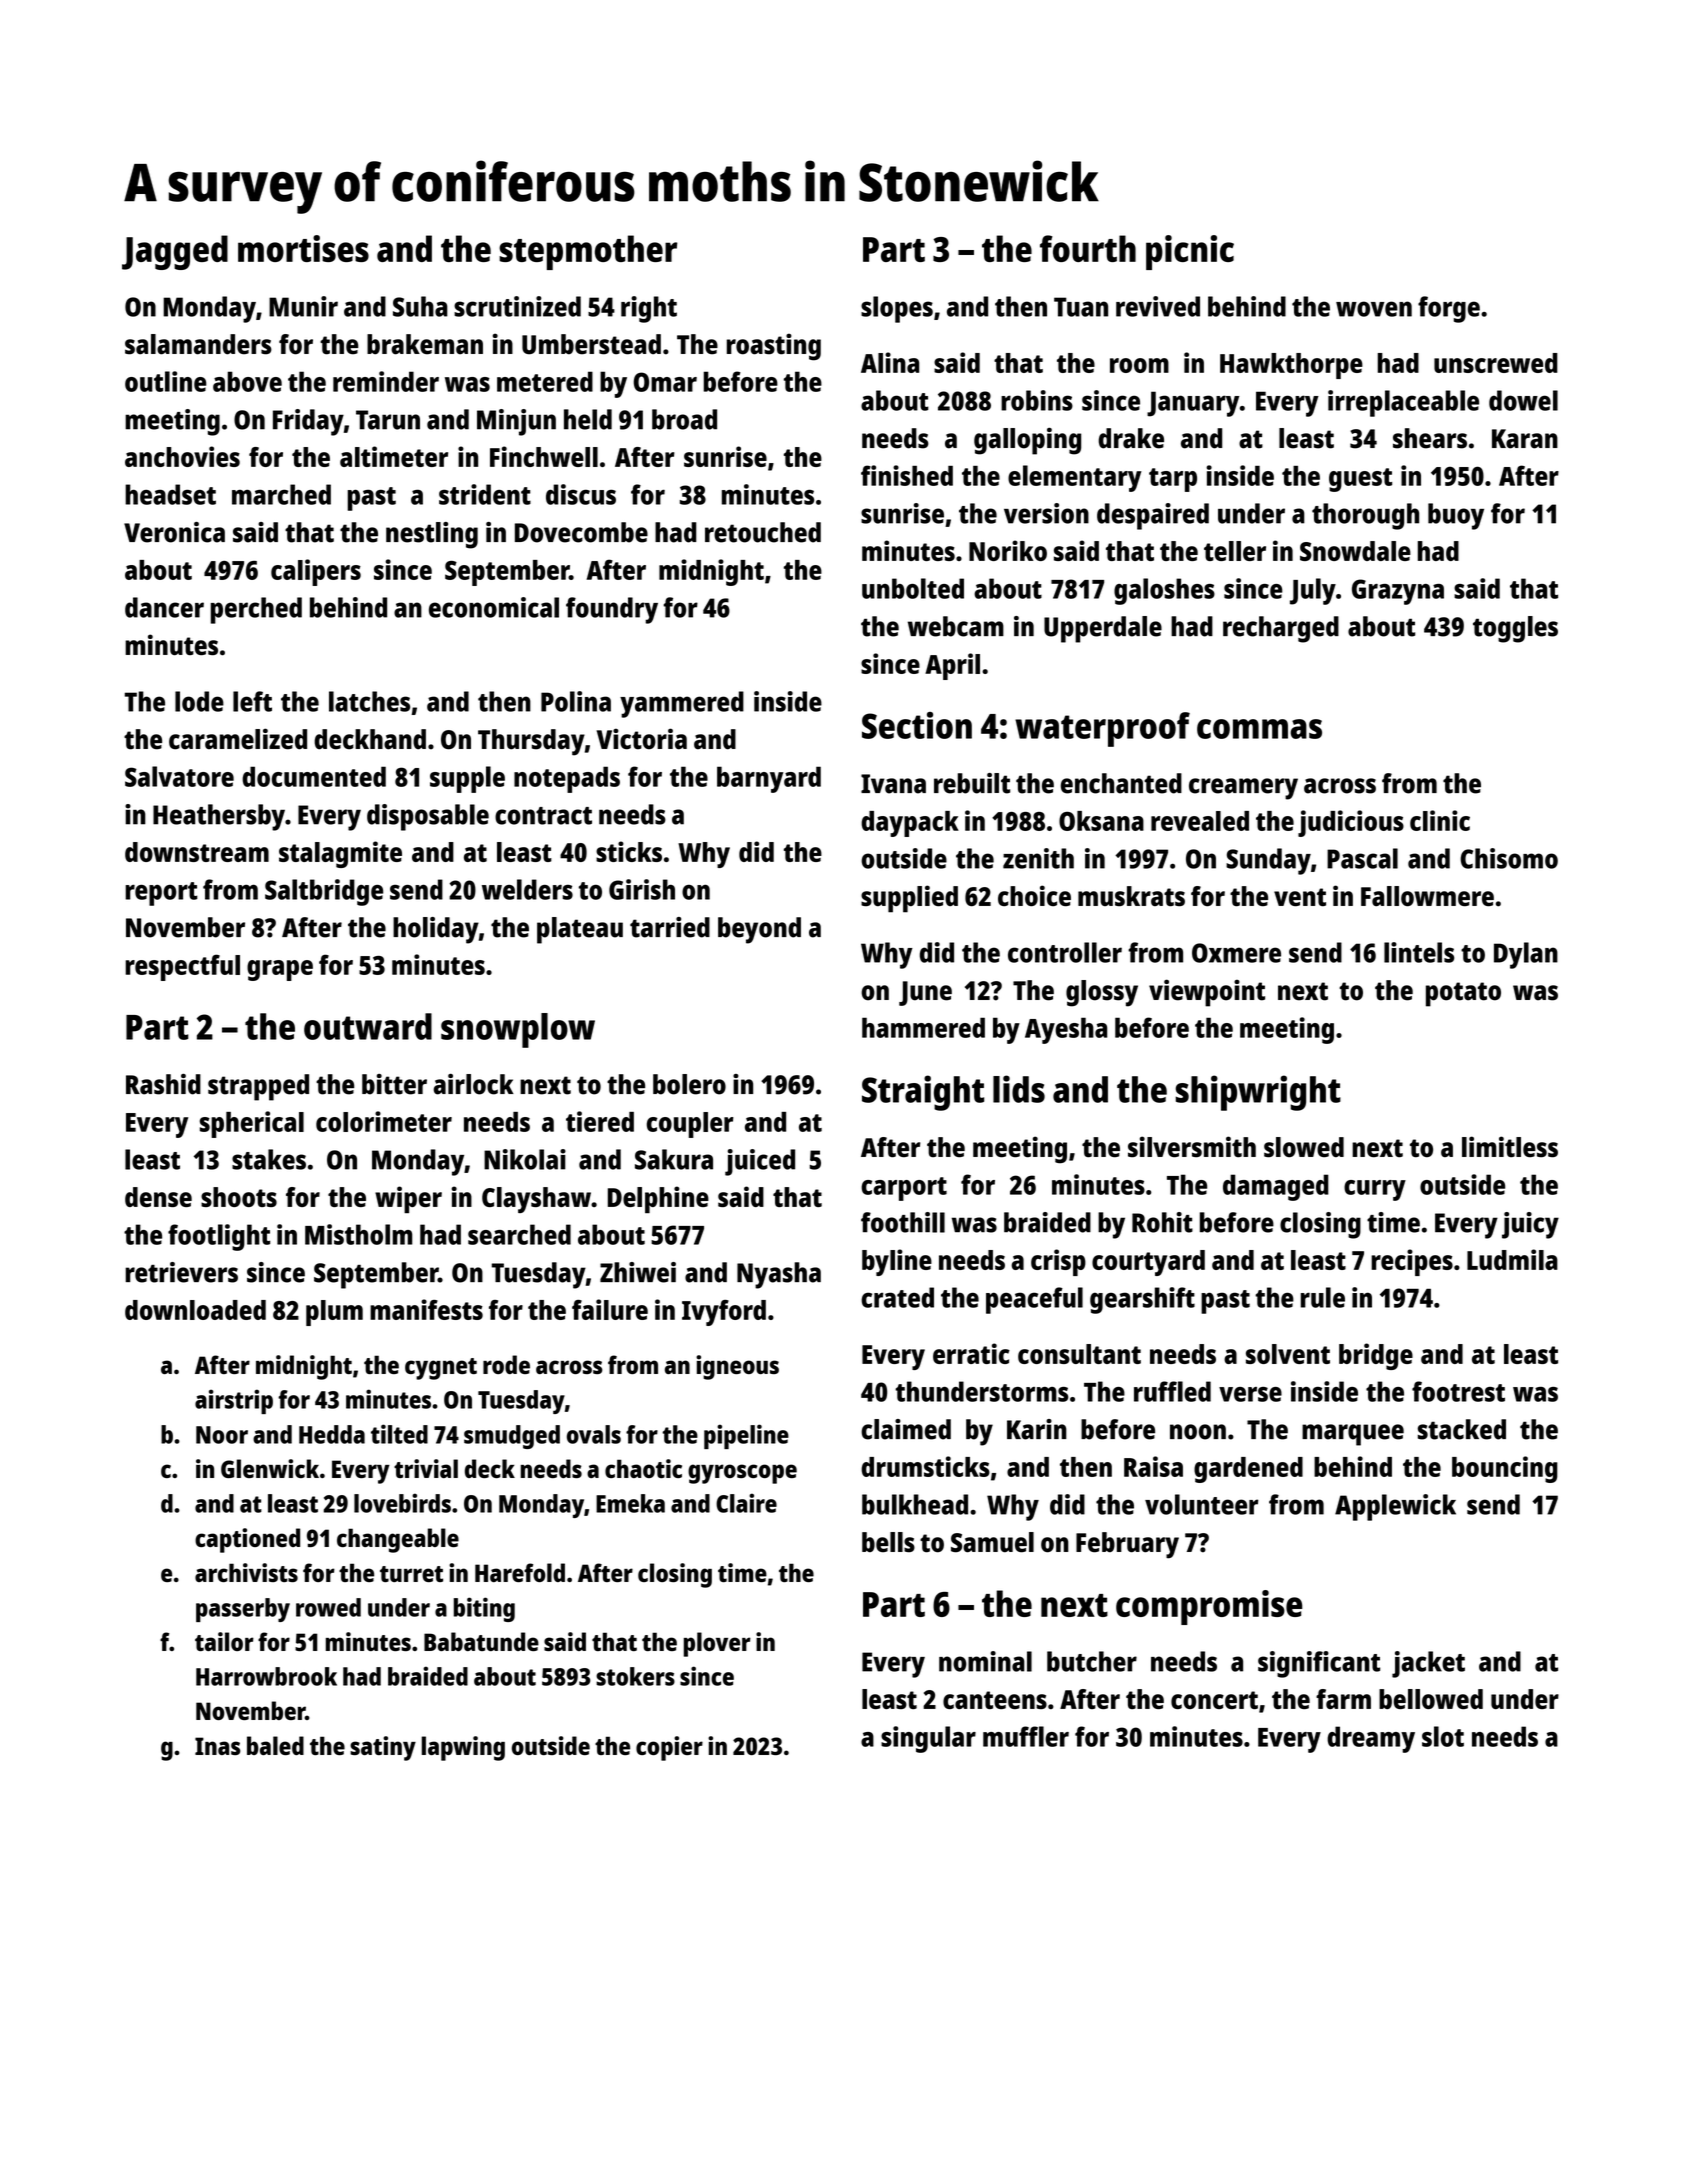 This image has width=1683, height=2178. Describe the element at coordinates (217, 1746) in the image. I see `Inas` at that location.
